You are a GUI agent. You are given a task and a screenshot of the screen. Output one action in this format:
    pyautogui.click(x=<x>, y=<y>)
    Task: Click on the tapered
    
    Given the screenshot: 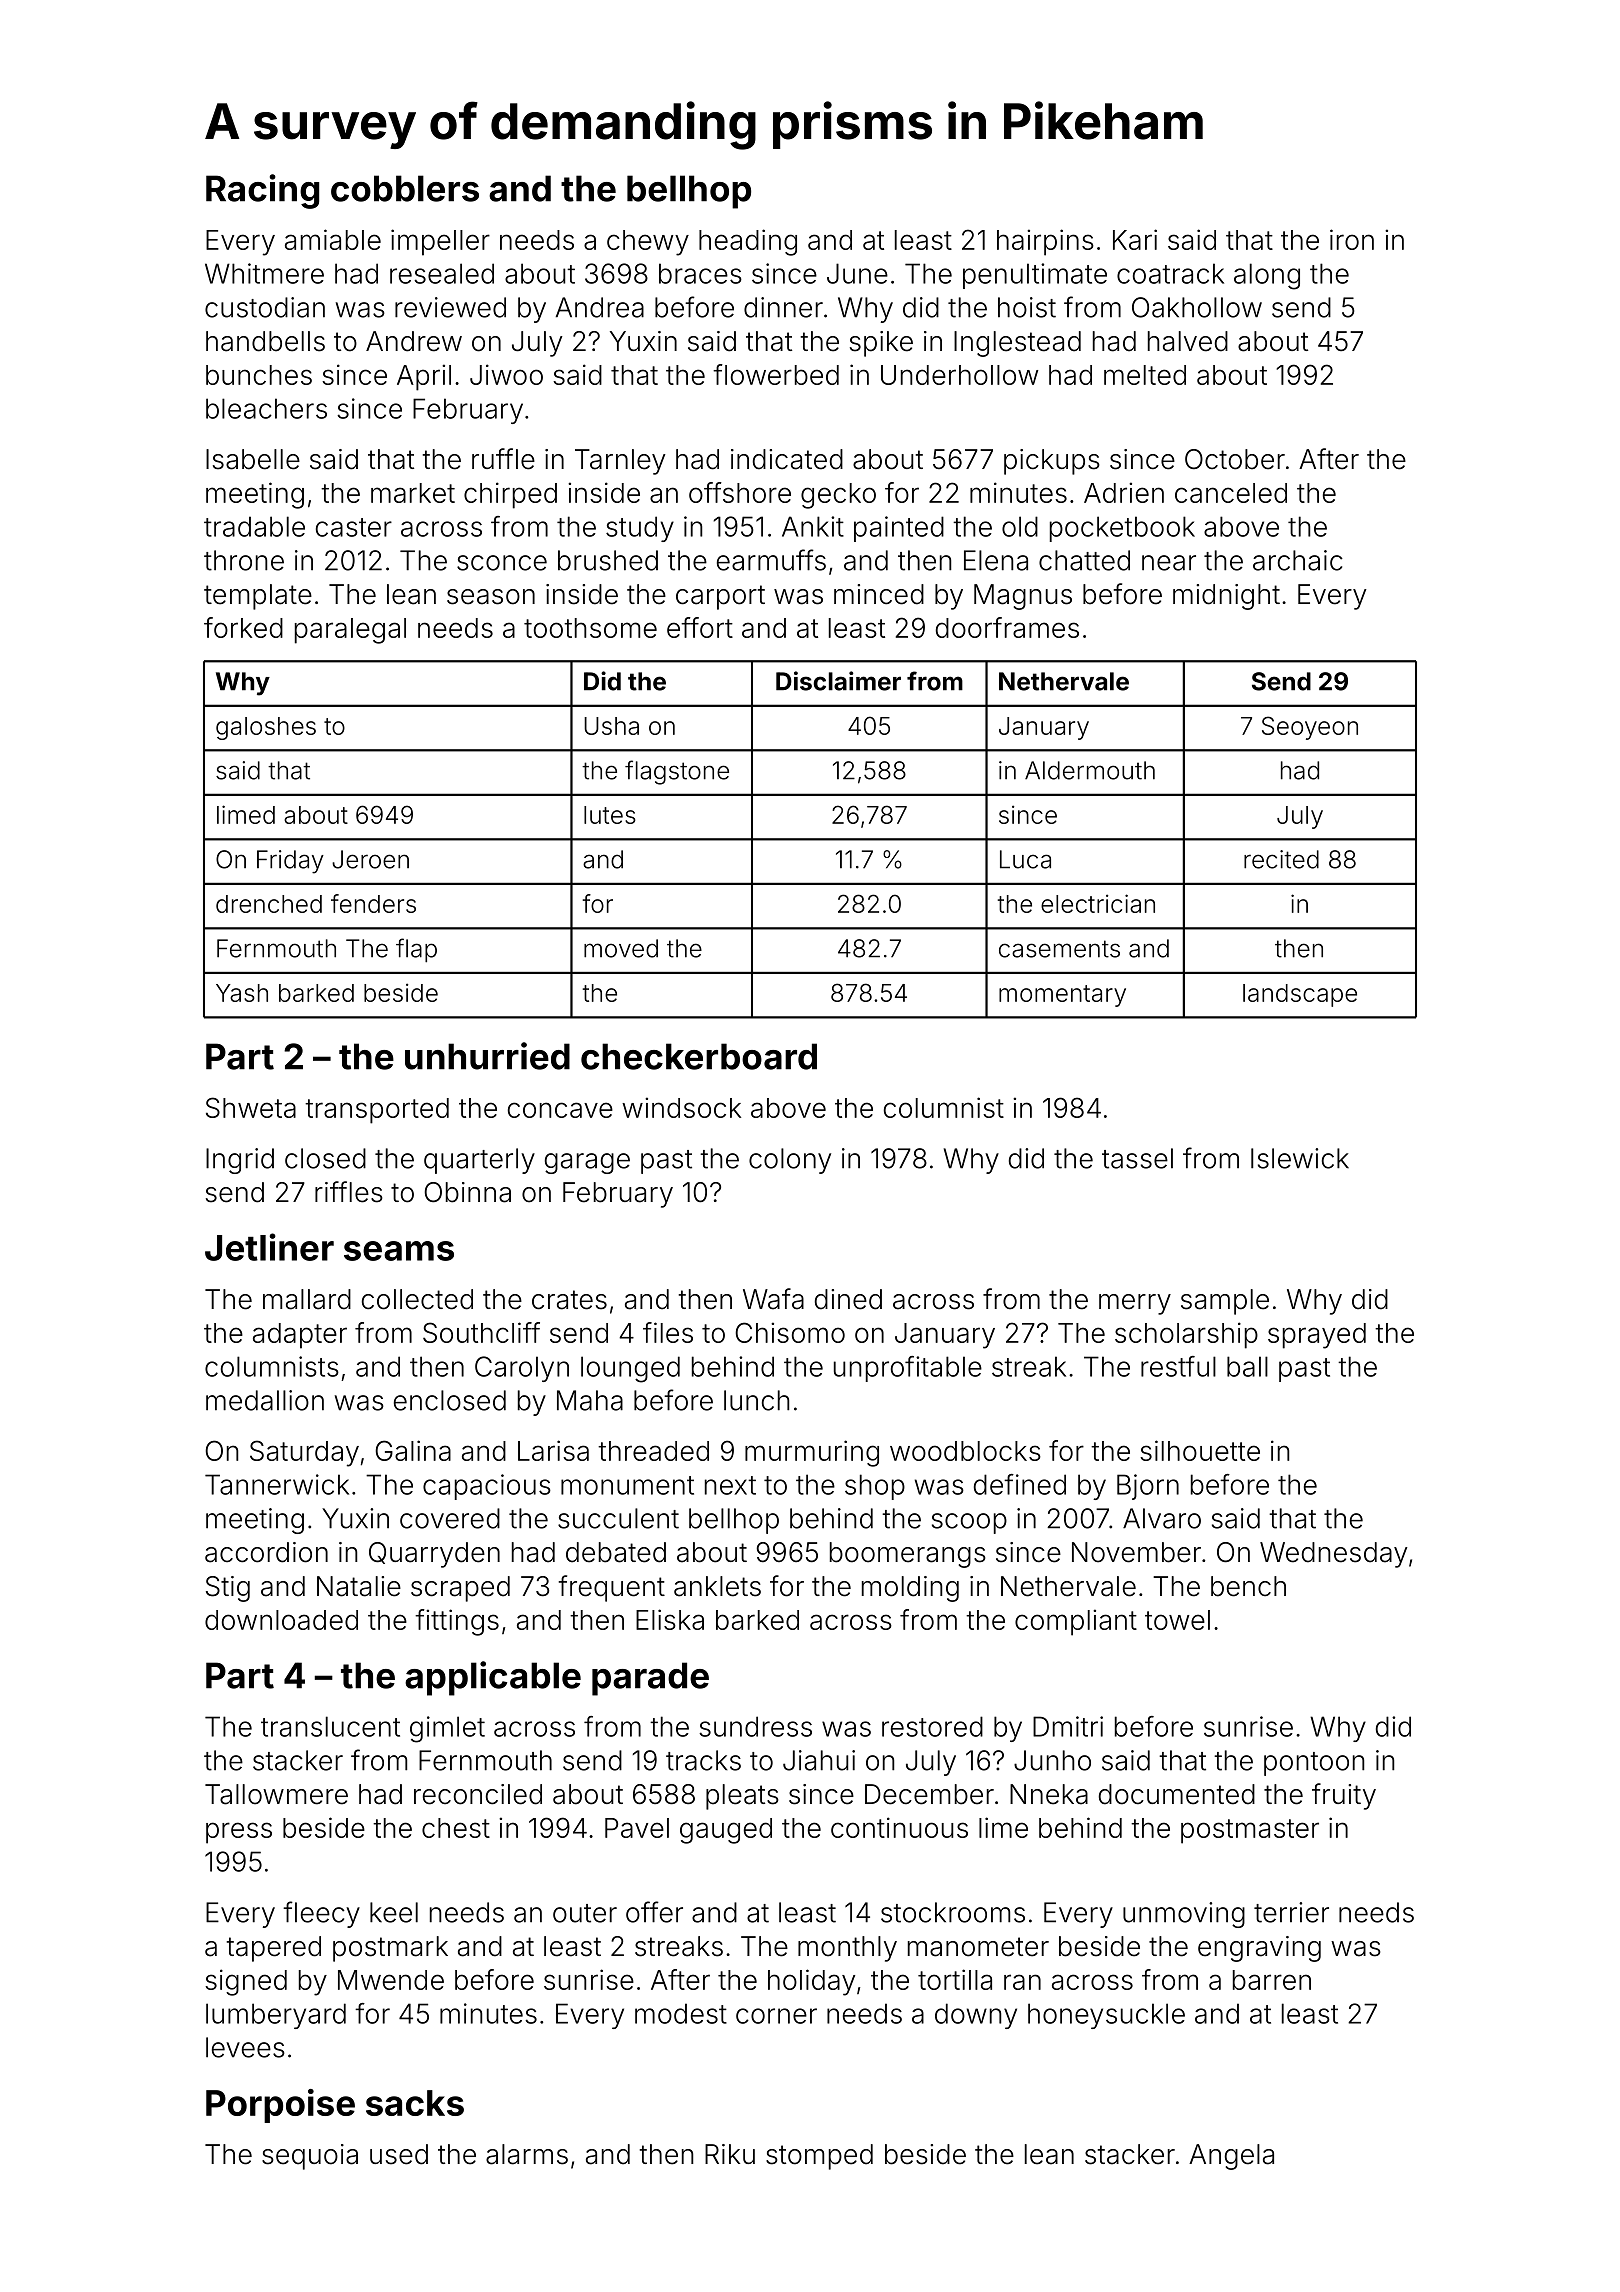 What is the action you would take?
    pyautogui.click(x=274, y=1949)
